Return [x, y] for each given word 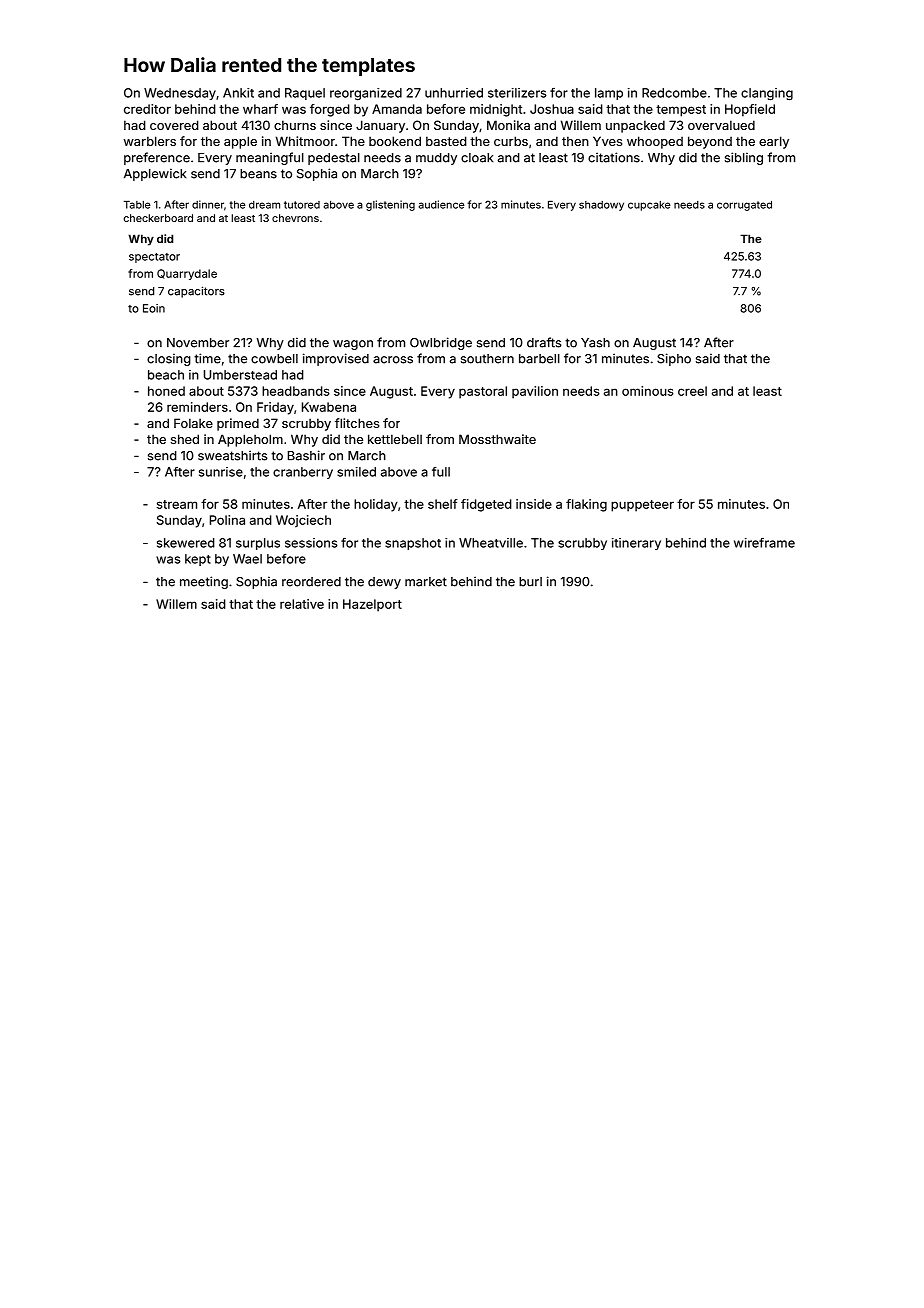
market [426, 582]
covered [174, 125]
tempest [681, 111]
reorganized [366, 94]
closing [169, 359]
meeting [204, 582]
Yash [595, 343]
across [393, 360]
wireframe [764, 543]
